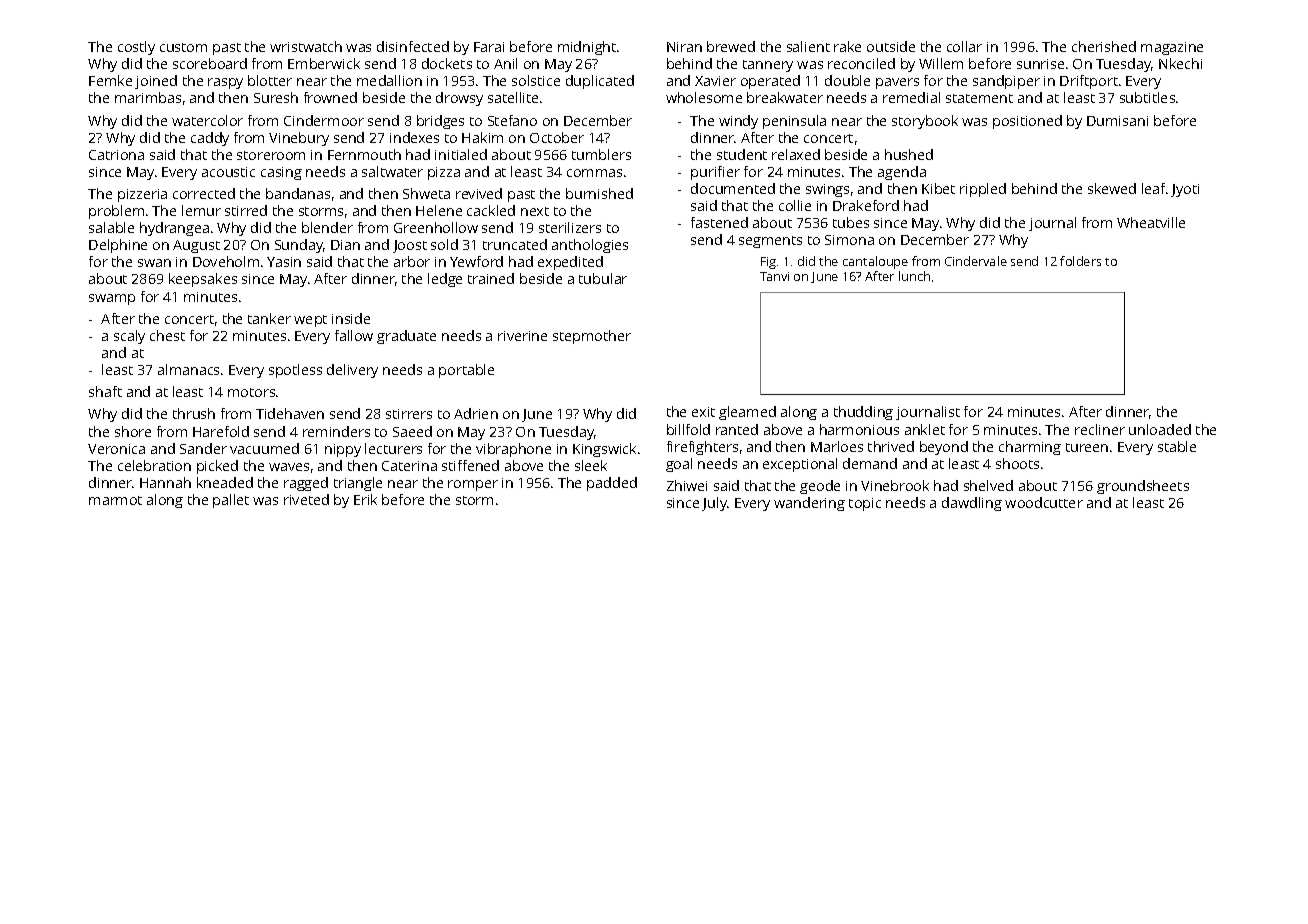  What do you see at coordinates (154, 465) in the screenshot?
I see `celebration` at bounding box center [154, 465].
